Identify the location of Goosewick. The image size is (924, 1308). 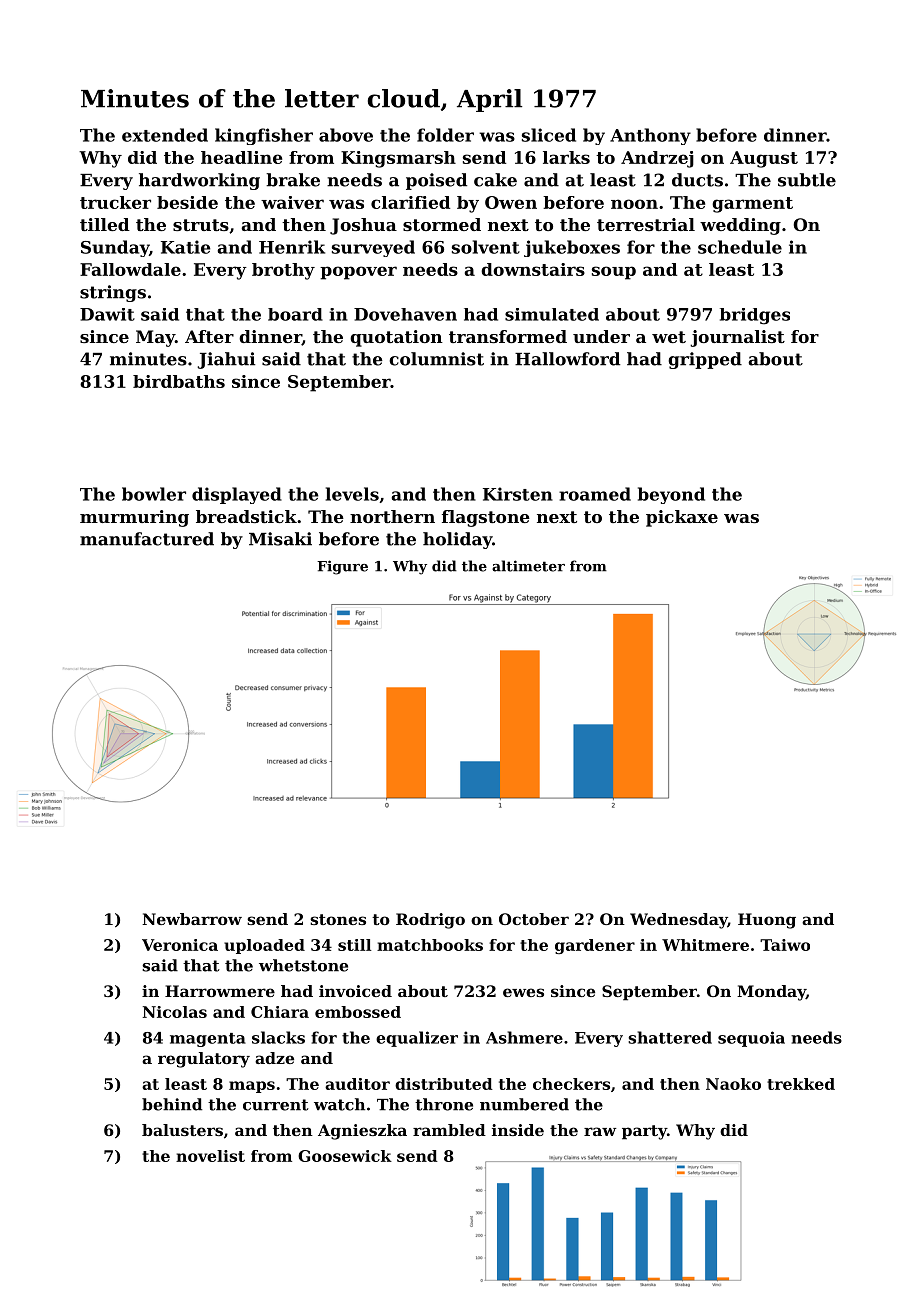
(345, 1156).
